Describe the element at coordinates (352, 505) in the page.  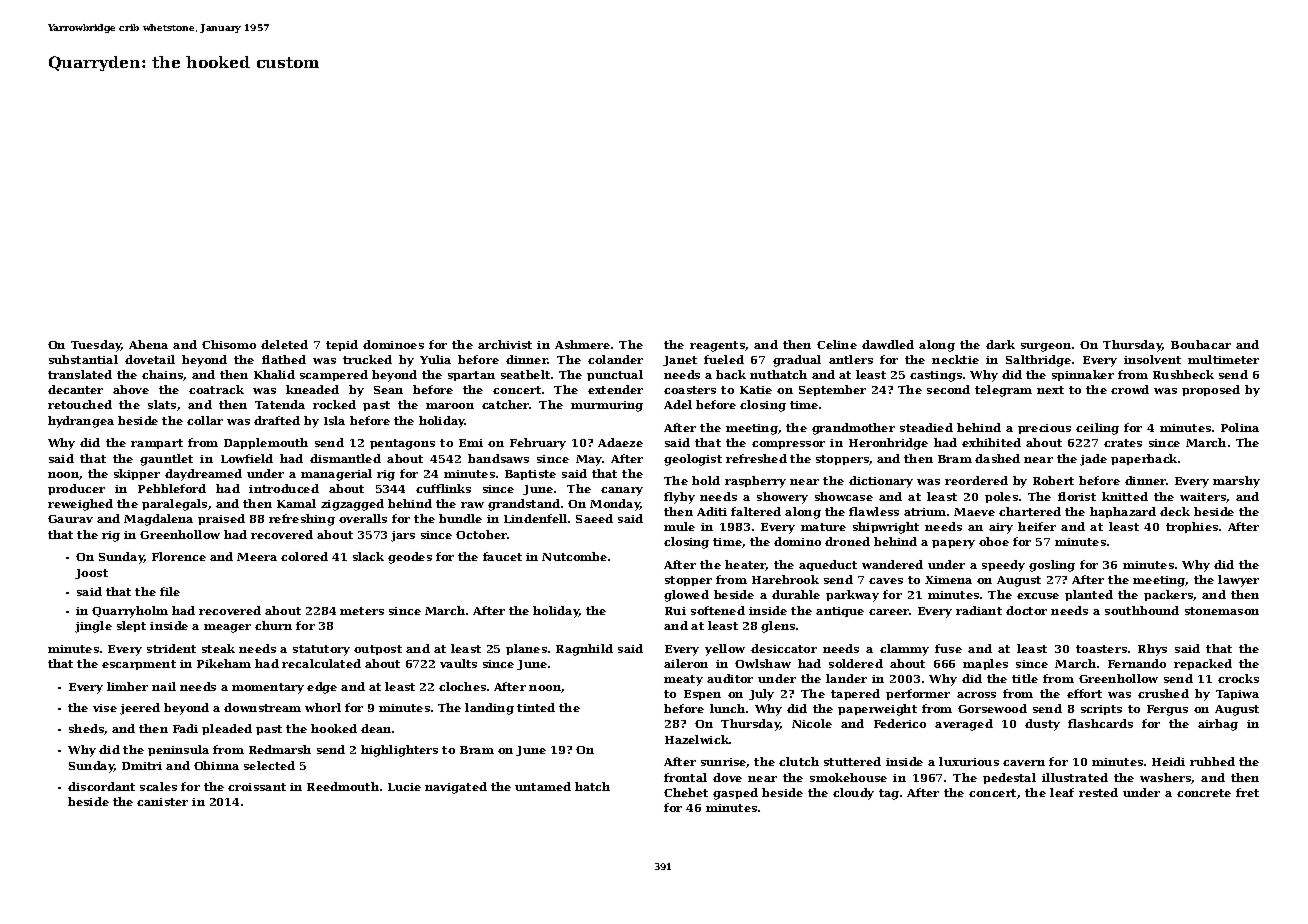
I see `zigzagged` at that location.
